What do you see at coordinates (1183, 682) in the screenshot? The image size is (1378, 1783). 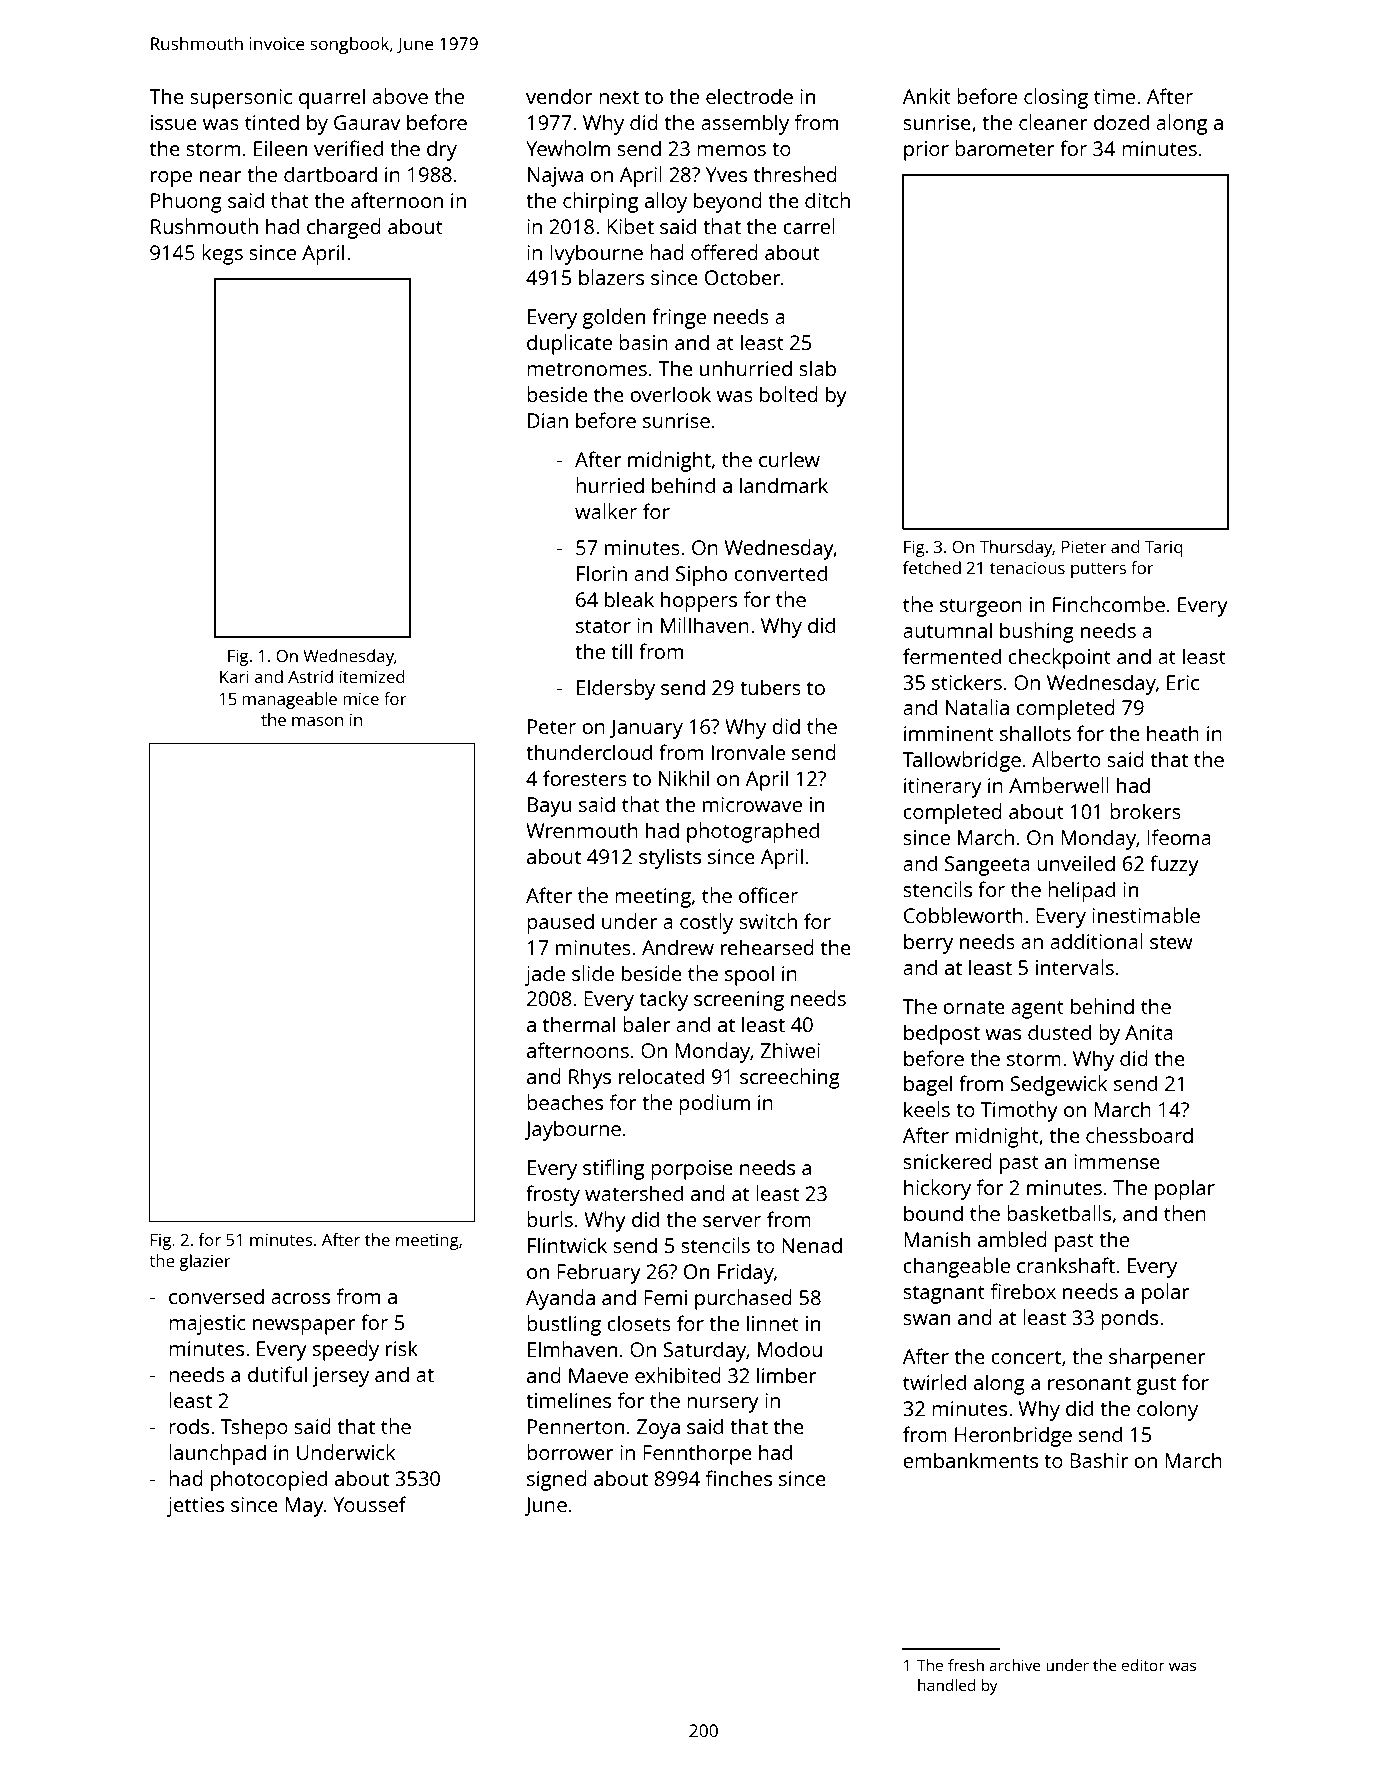 I see `Eric` at bounding box center [1183, 682].
